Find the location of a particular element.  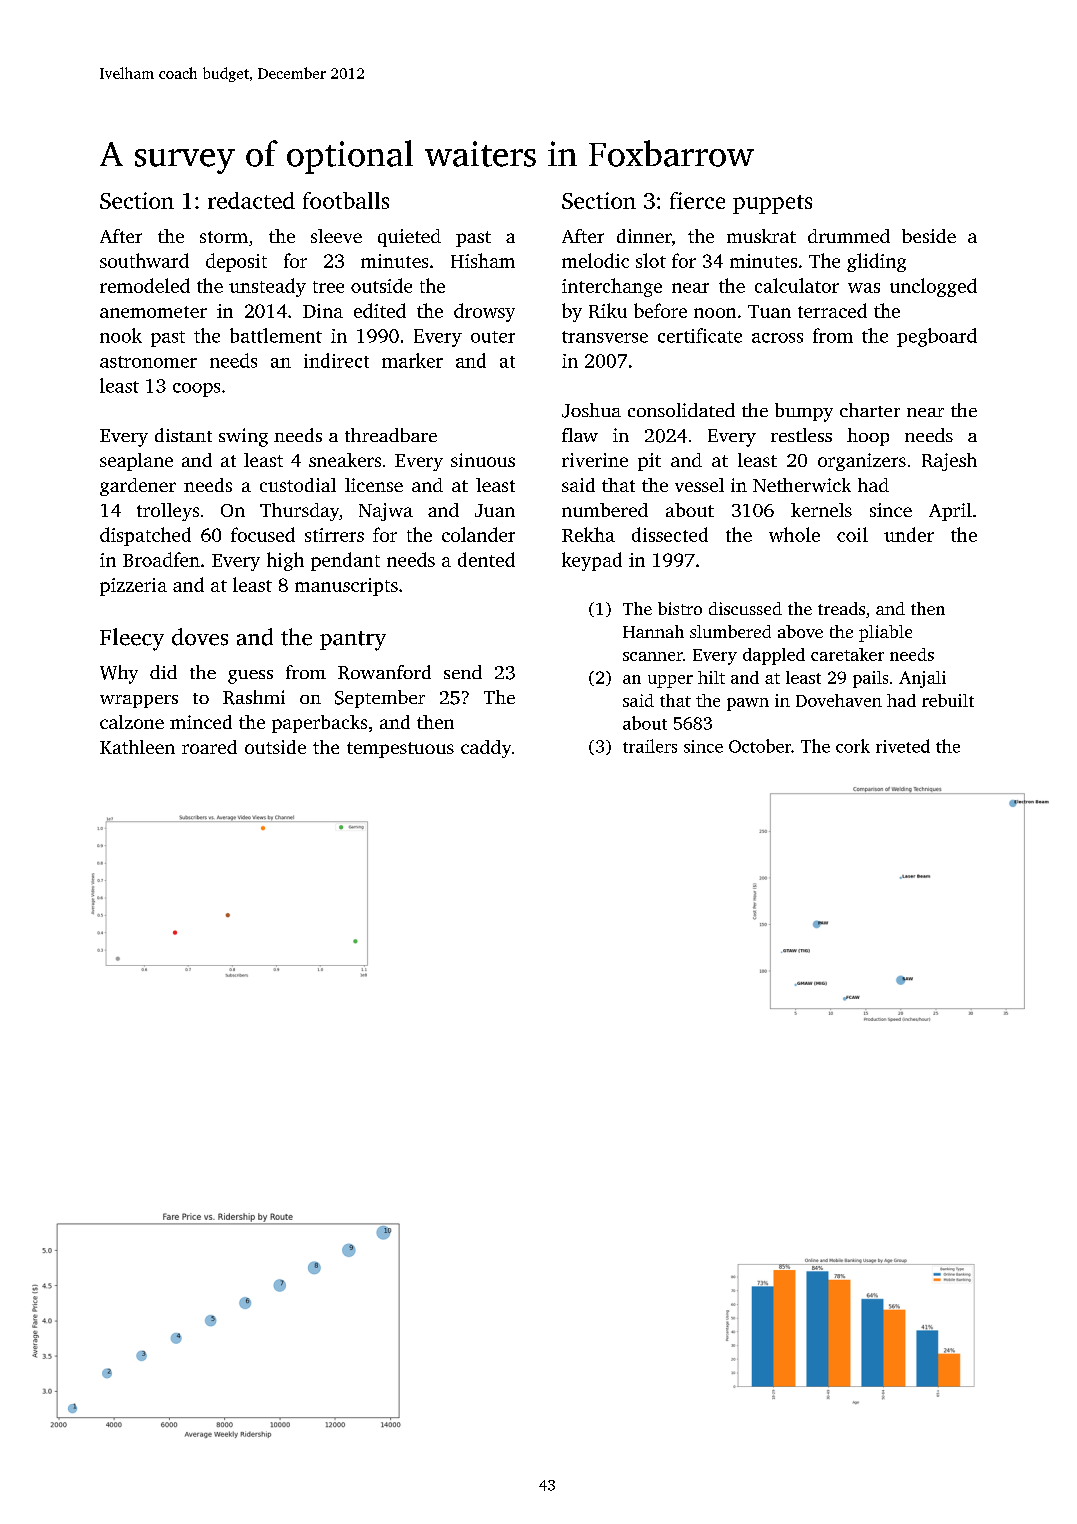

Tuan is located at coordinates (769, 311).
